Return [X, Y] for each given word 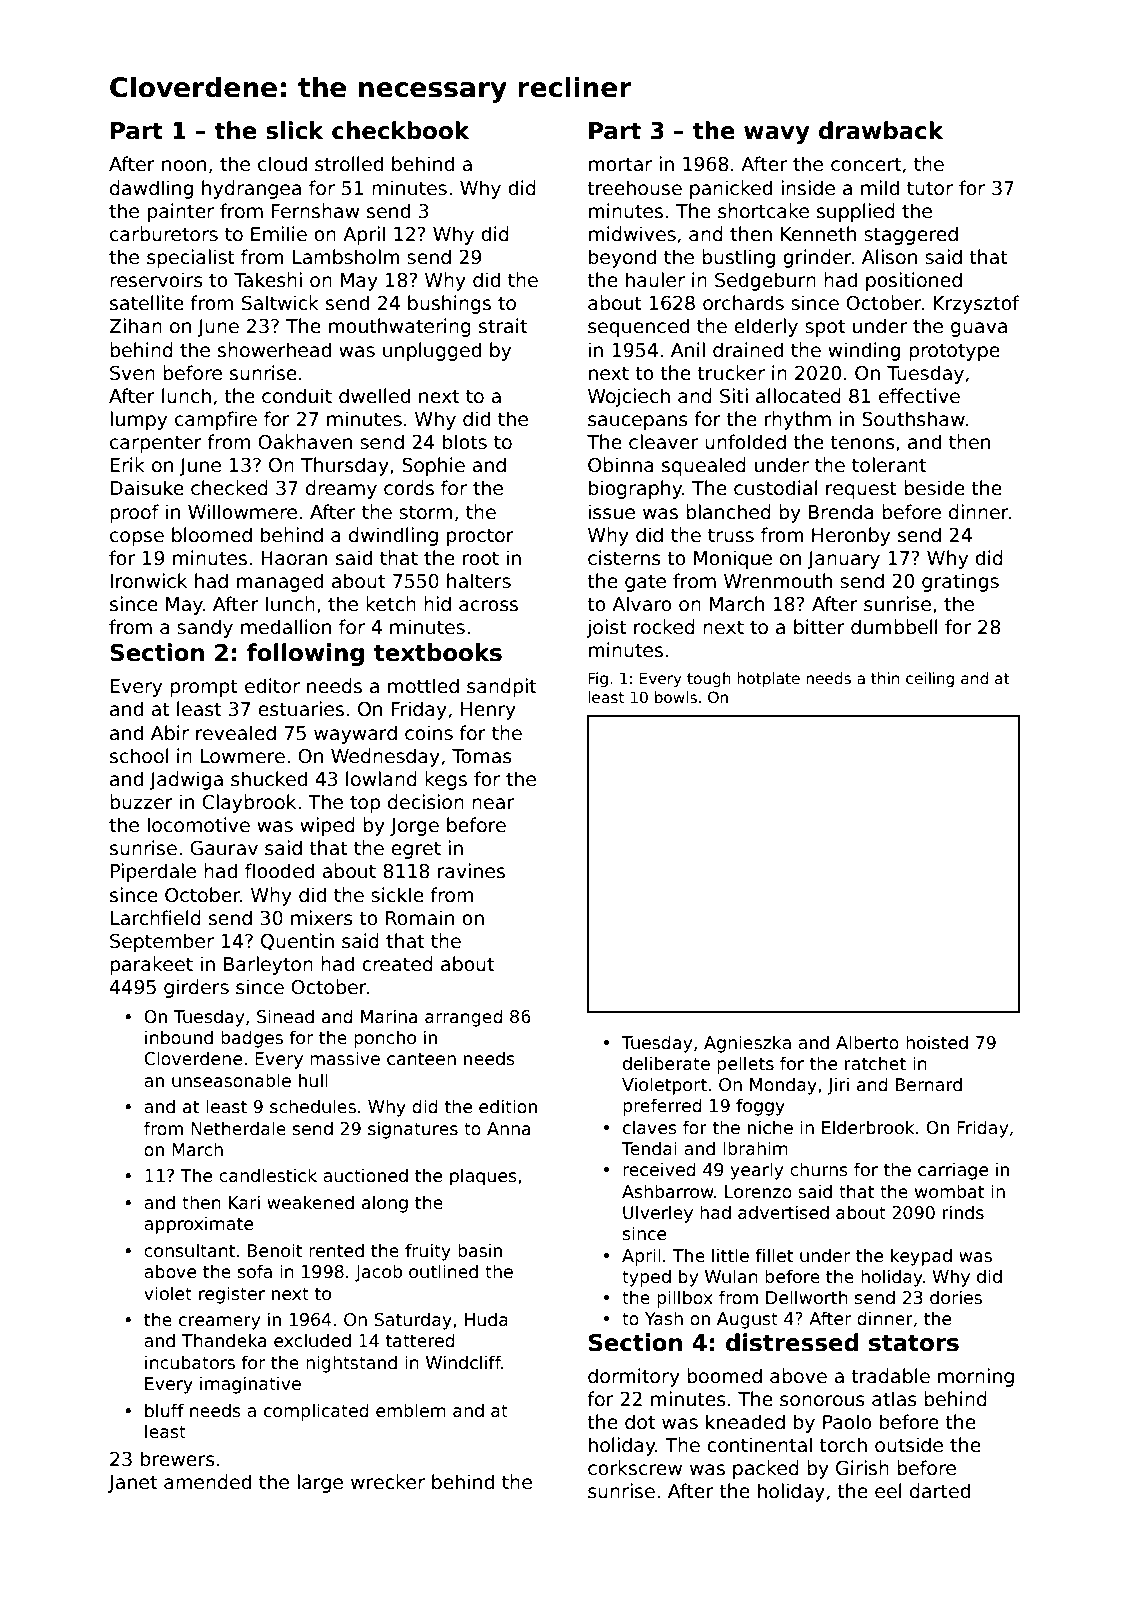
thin [885, 678]
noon [184, 166]
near [493, 804]
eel [888, 1491]
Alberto [867, 1042]
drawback [881, 130]
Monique [733, 559]
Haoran [294, 558]
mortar [620, 164]
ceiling [930, 679]
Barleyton [268, 965]
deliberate [666, 1063]
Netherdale [238, 1128]
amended [207, 1482]
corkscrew [635, 1468]
